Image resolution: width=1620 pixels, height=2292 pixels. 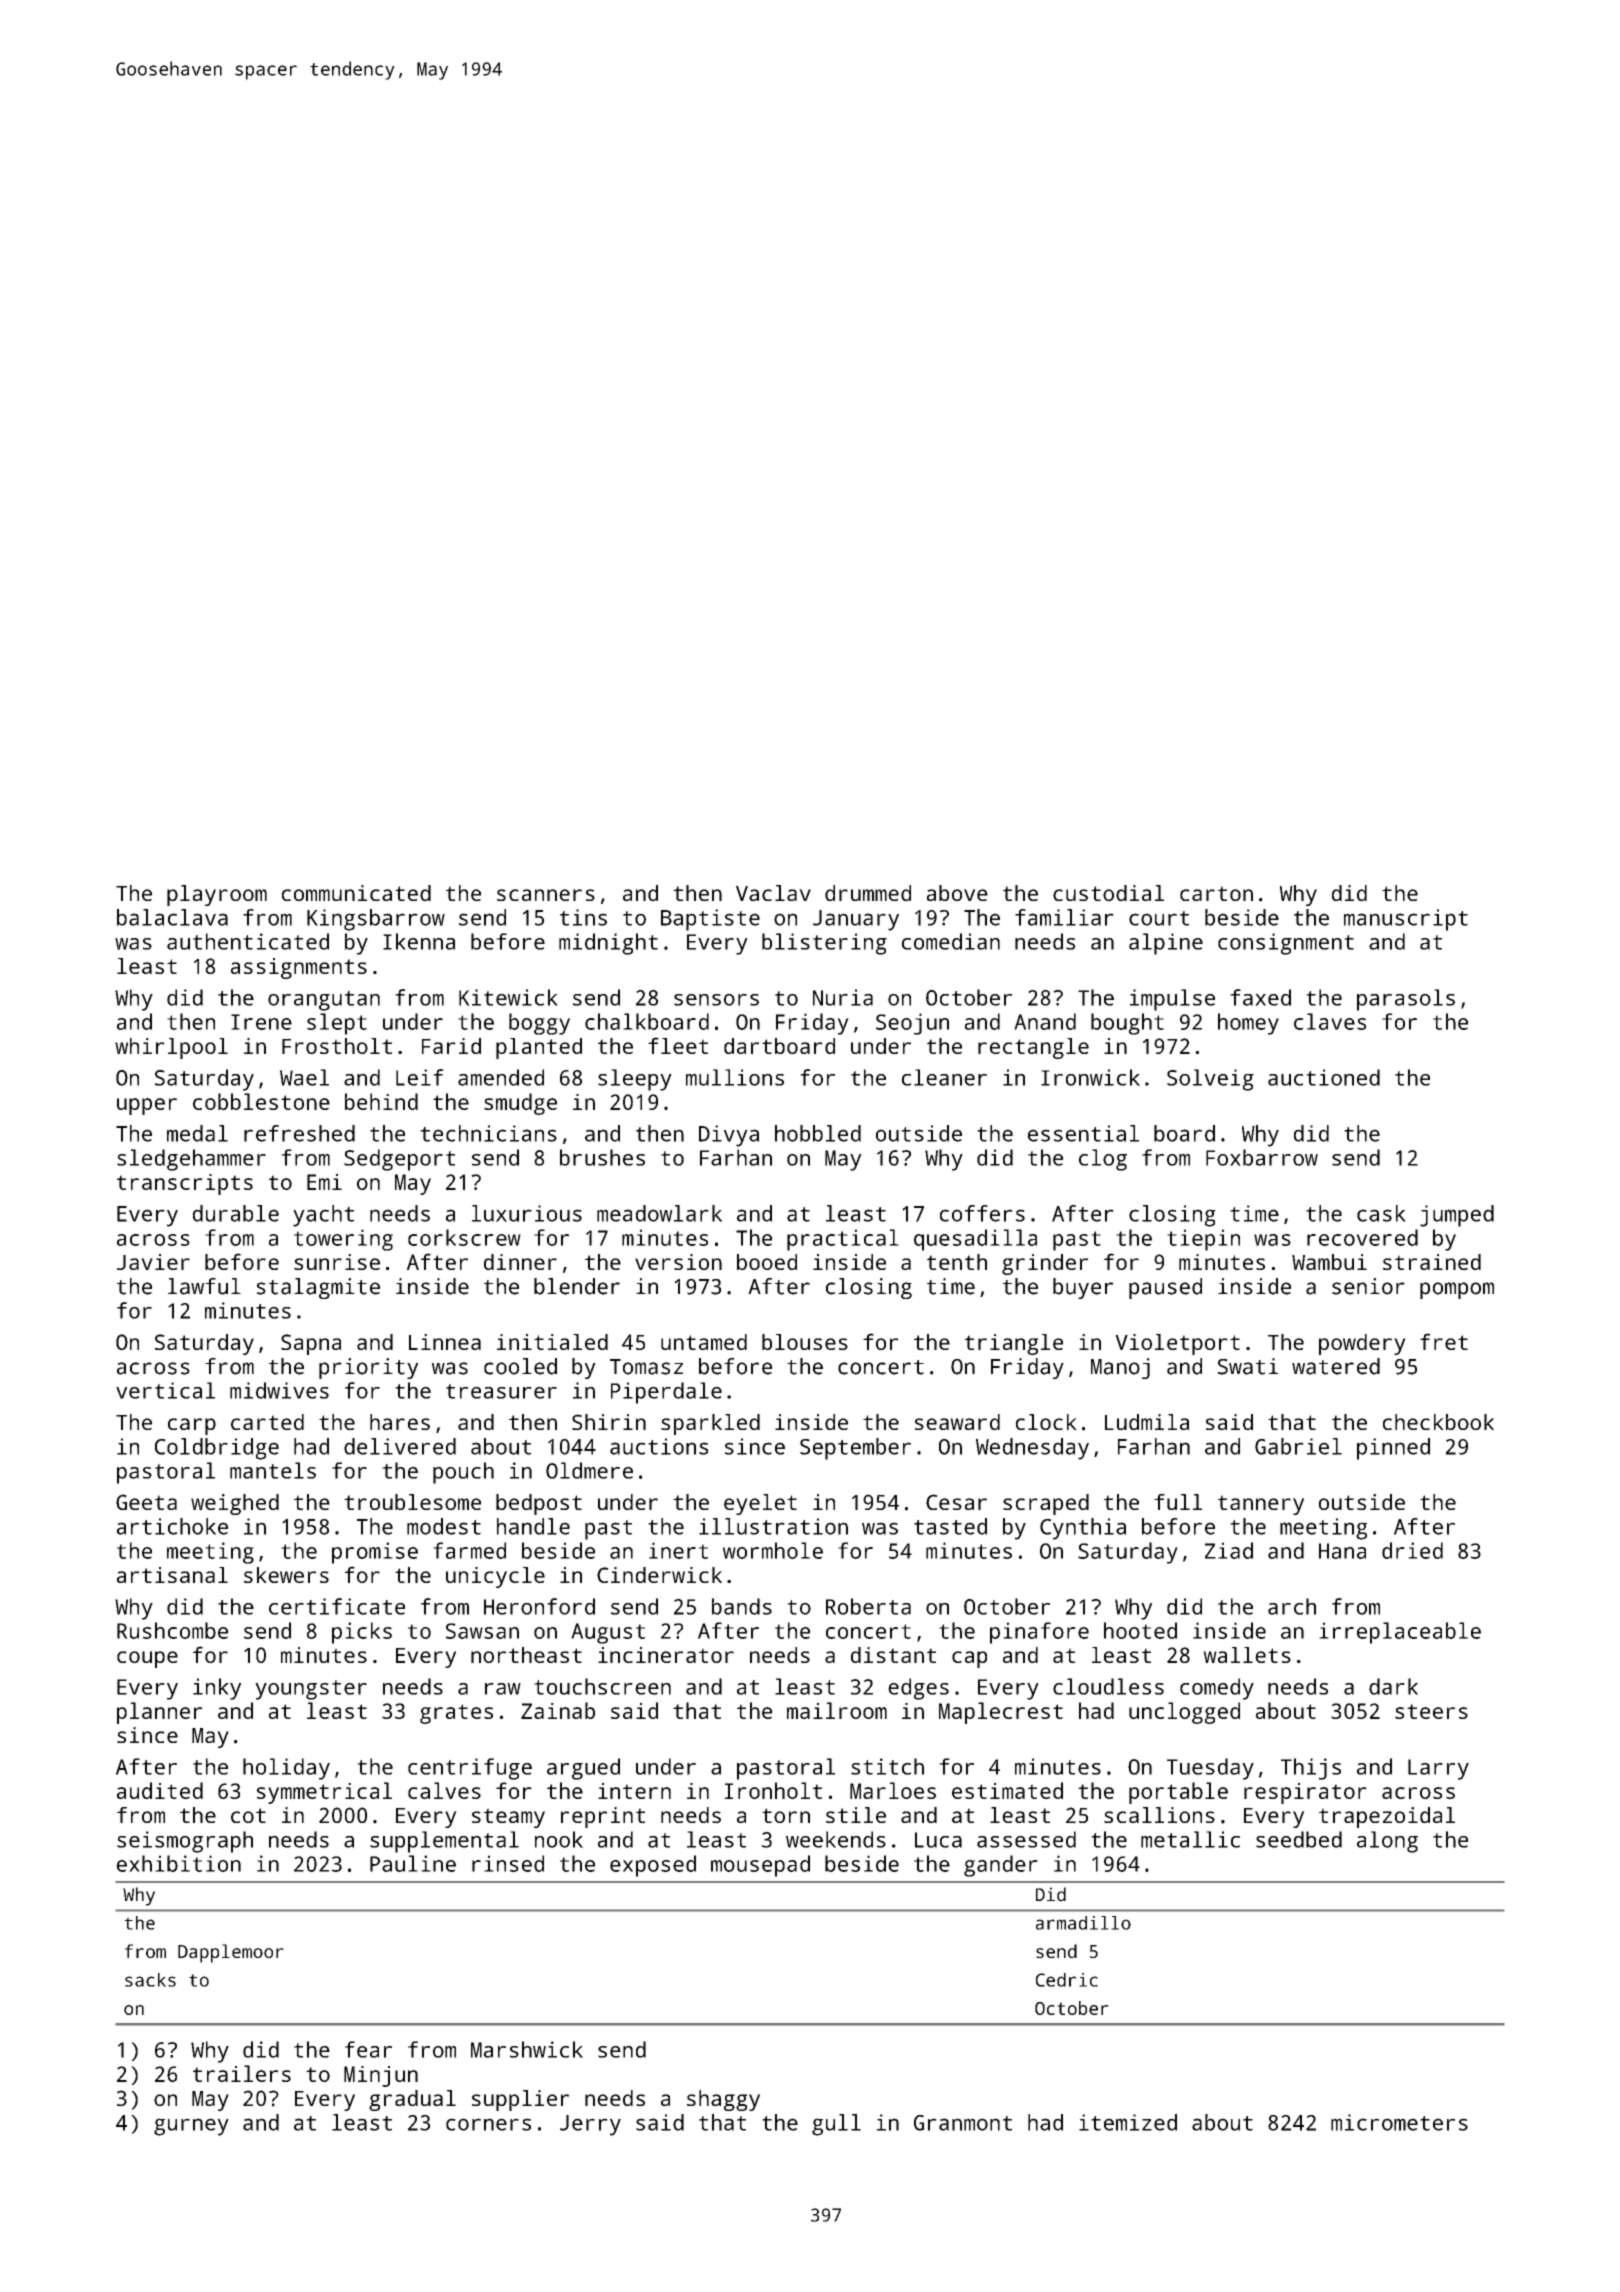 I want to click on audited, so click(x=160, y=1790).
